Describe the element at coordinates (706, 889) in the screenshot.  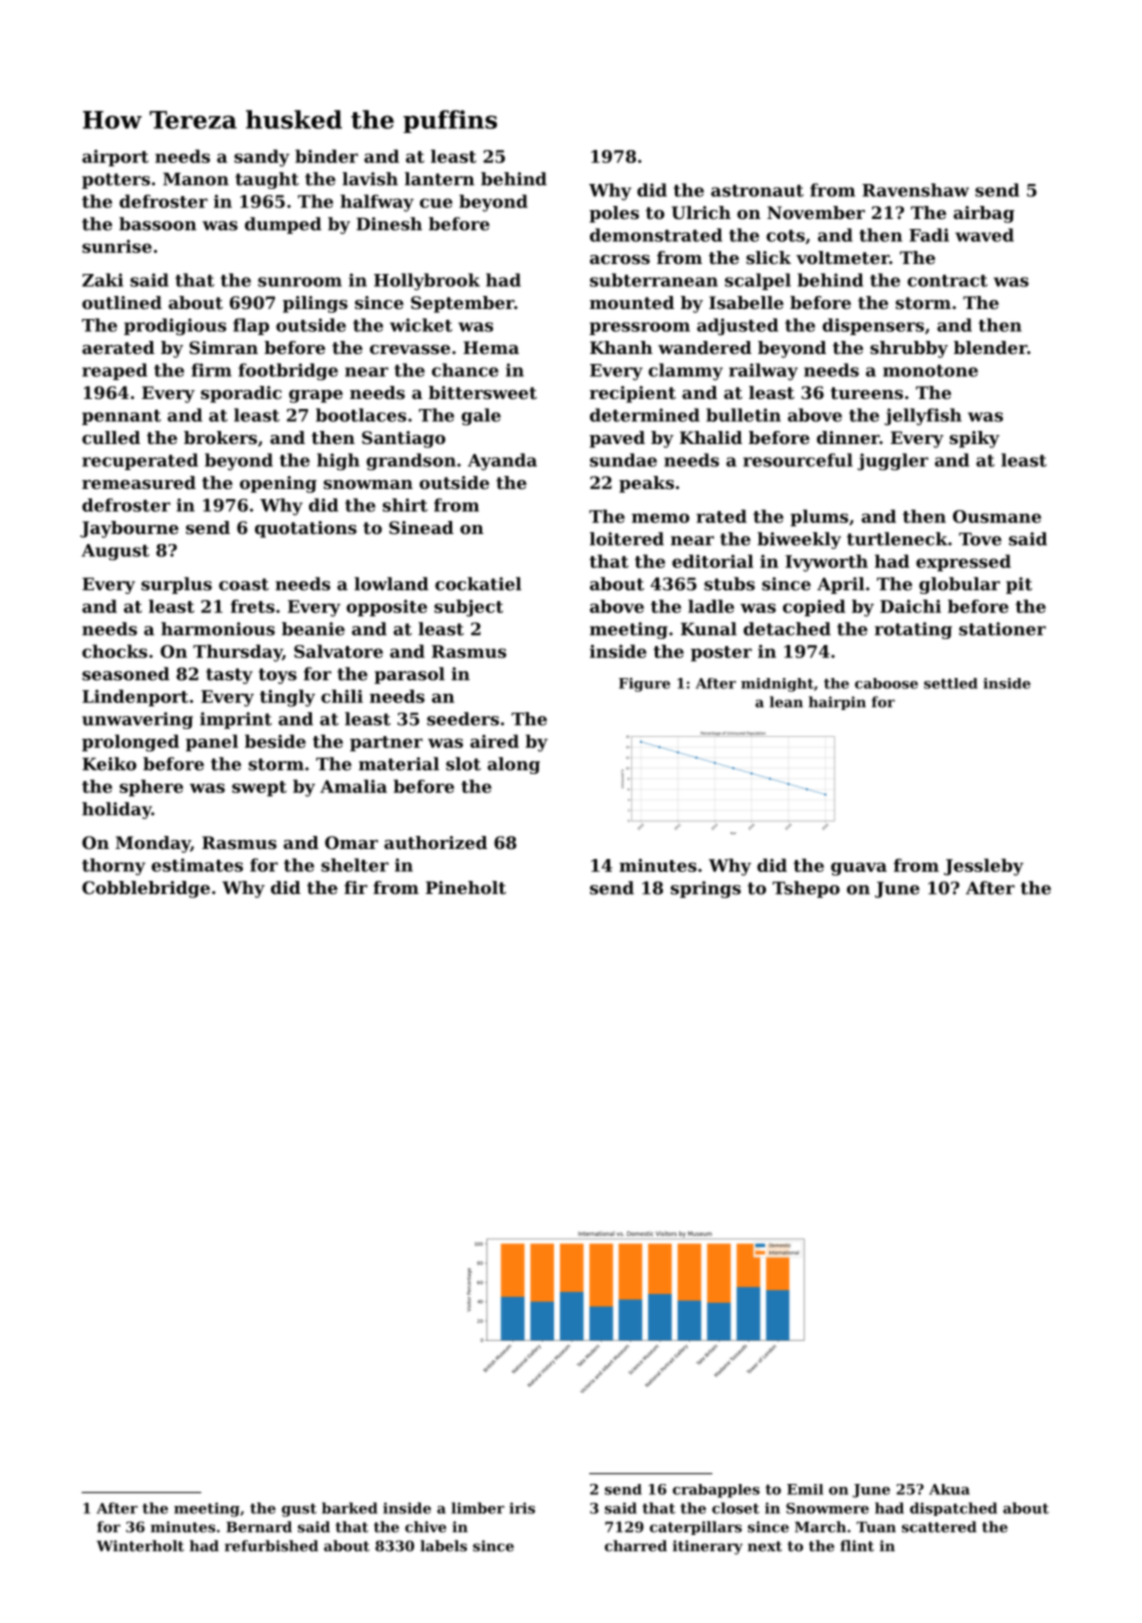
I see `springs` at that location.
